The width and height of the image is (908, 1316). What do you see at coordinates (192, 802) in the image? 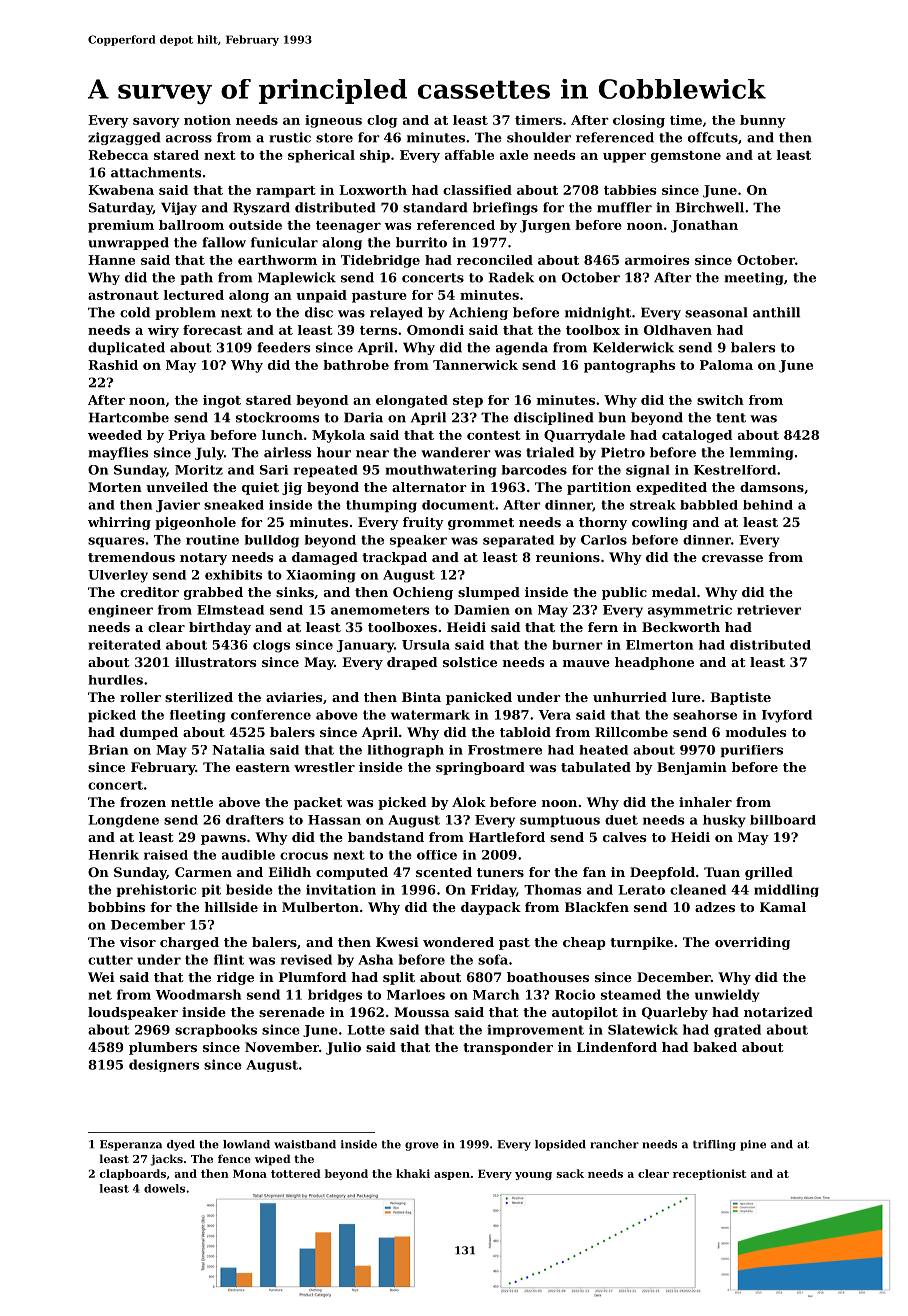
I see `nettle` at bounding box center [192, 802].
